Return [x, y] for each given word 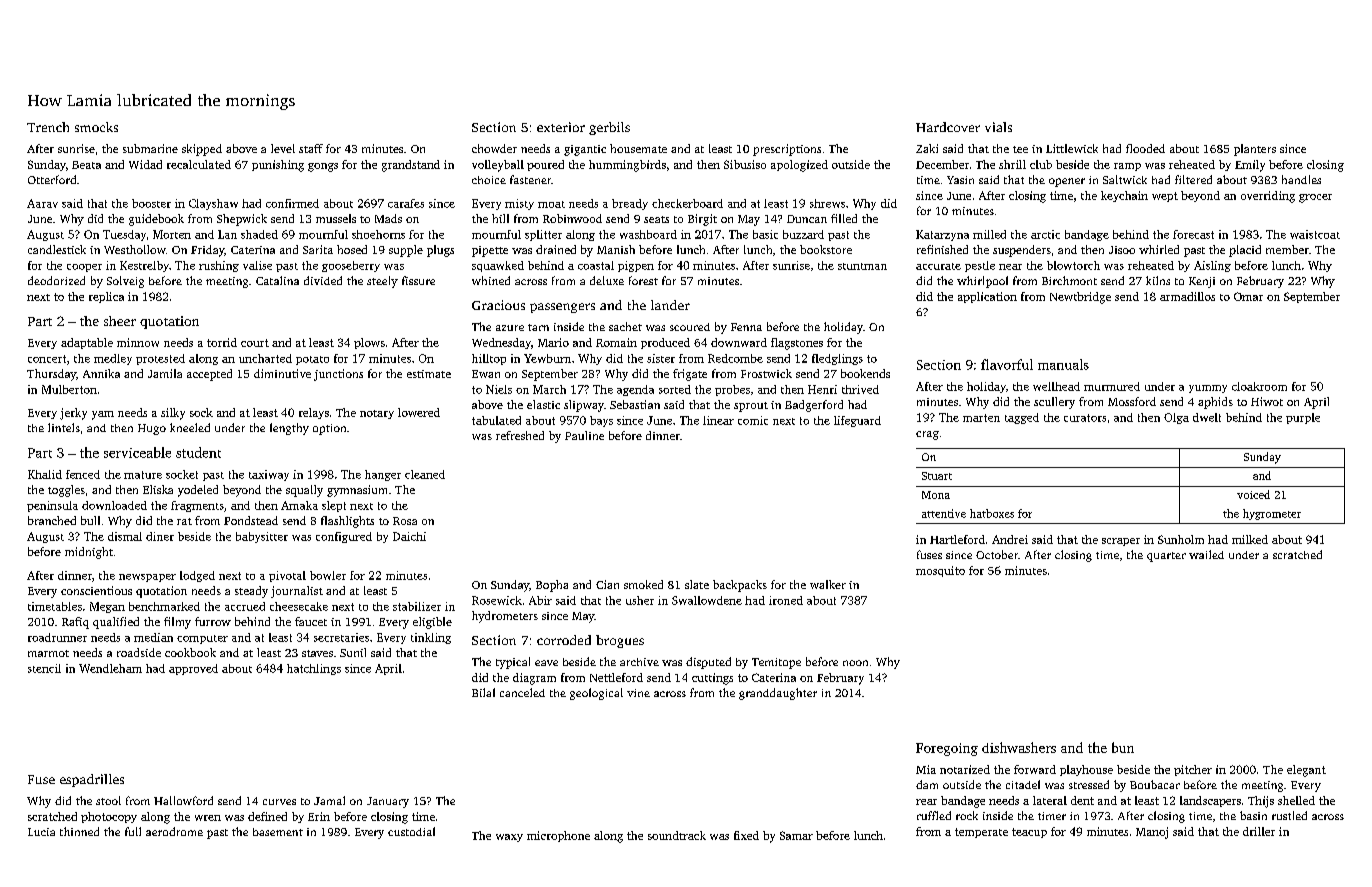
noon [855, 663]
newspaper [147, 578]
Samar [796, 835]
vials [998, 127]
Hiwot [1267, 401]
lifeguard [857, 421]
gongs [323, 167]
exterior [561, 127]
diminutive [282, 373]
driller [1259, 831]
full [133, 831]
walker [828, 584]
